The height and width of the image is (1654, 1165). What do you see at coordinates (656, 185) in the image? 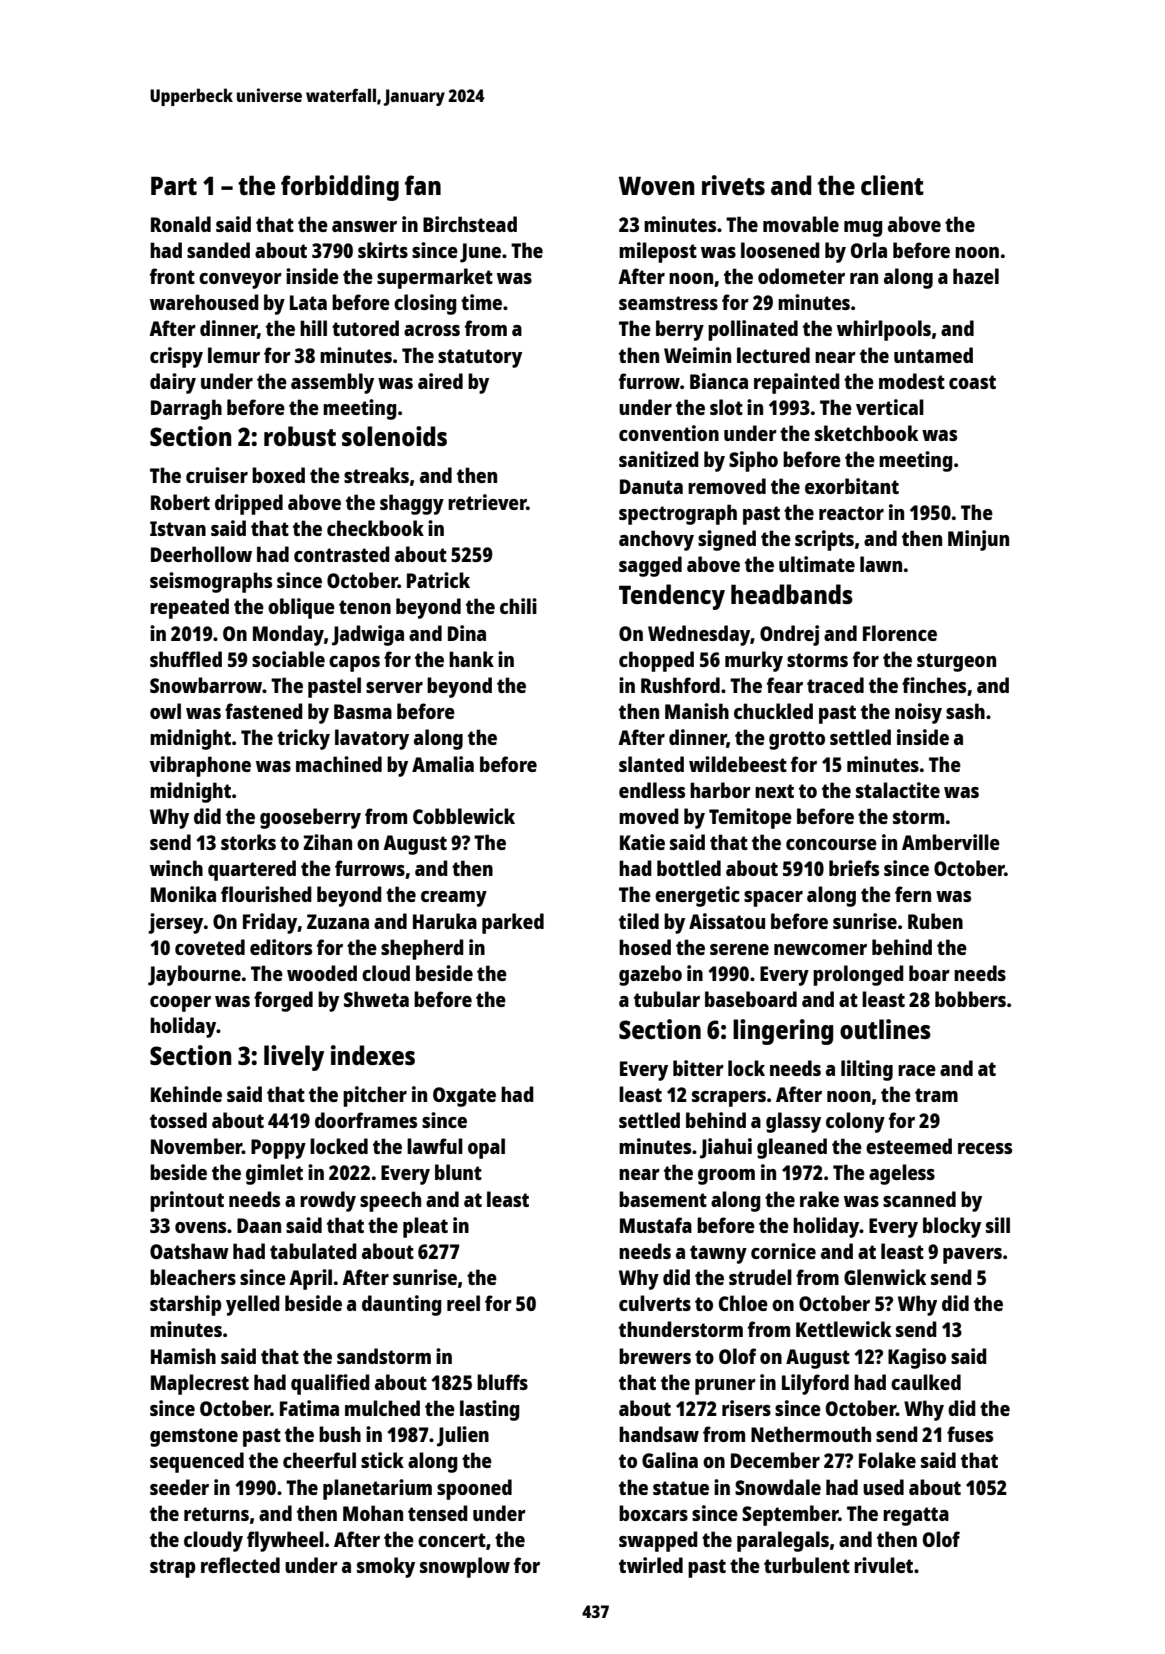
I see `Woven` at bounding box center [656, 185].
